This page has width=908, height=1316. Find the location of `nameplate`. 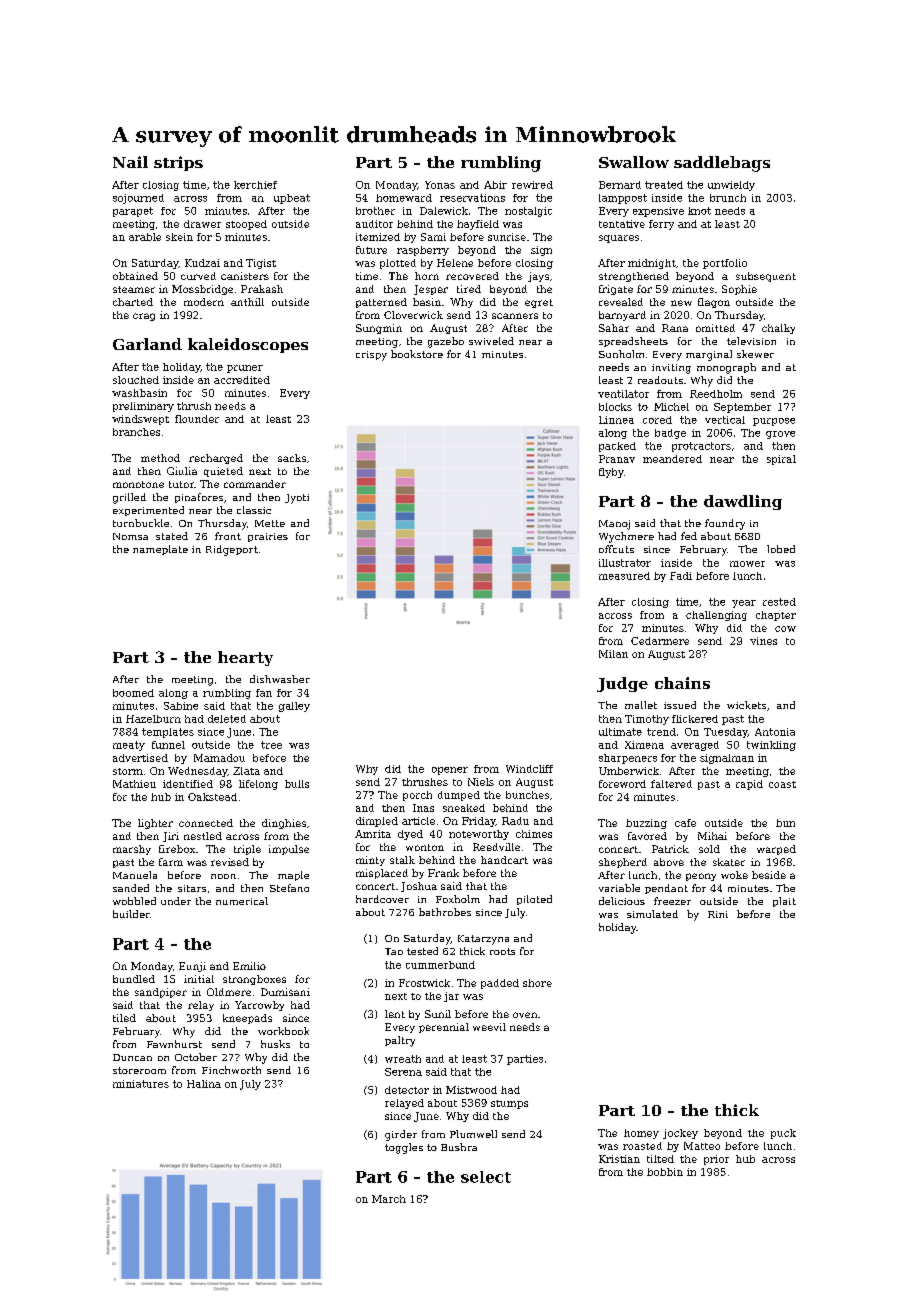

nameplate is located at coordinates (160, 550).
